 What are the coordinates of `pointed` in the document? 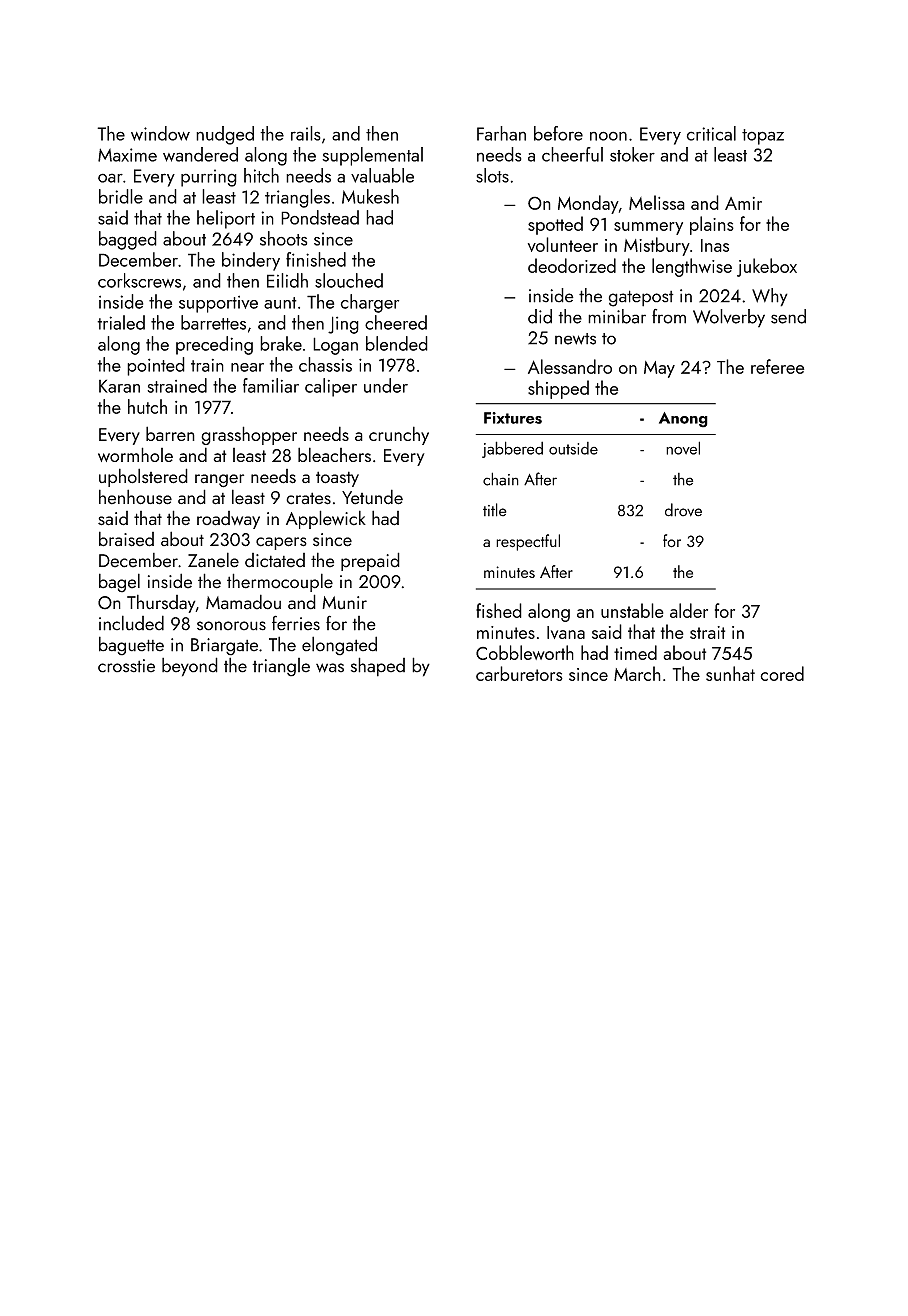 It's located at (156, 366).
